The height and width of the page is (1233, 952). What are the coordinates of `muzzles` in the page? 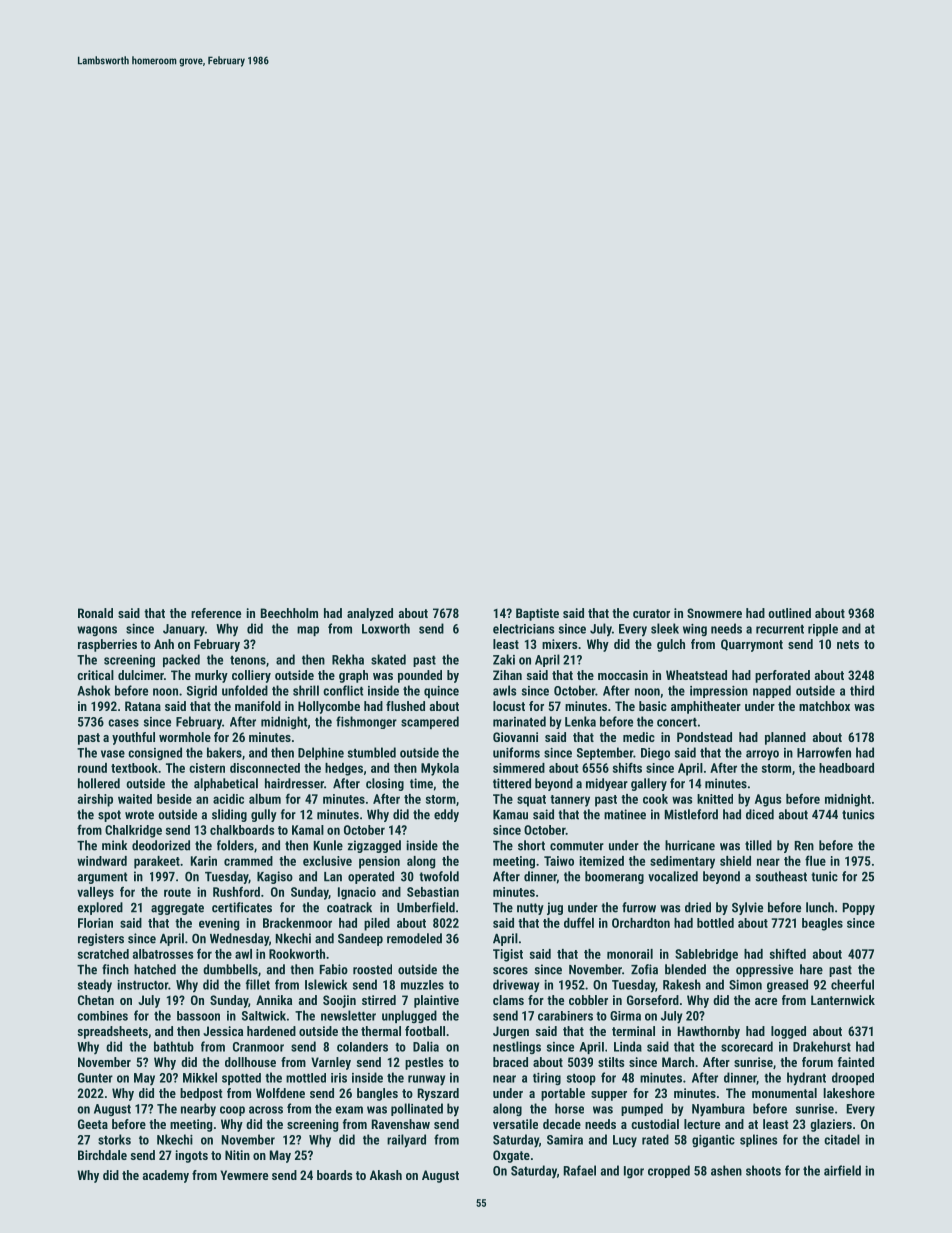 It's located at (422, 985).
